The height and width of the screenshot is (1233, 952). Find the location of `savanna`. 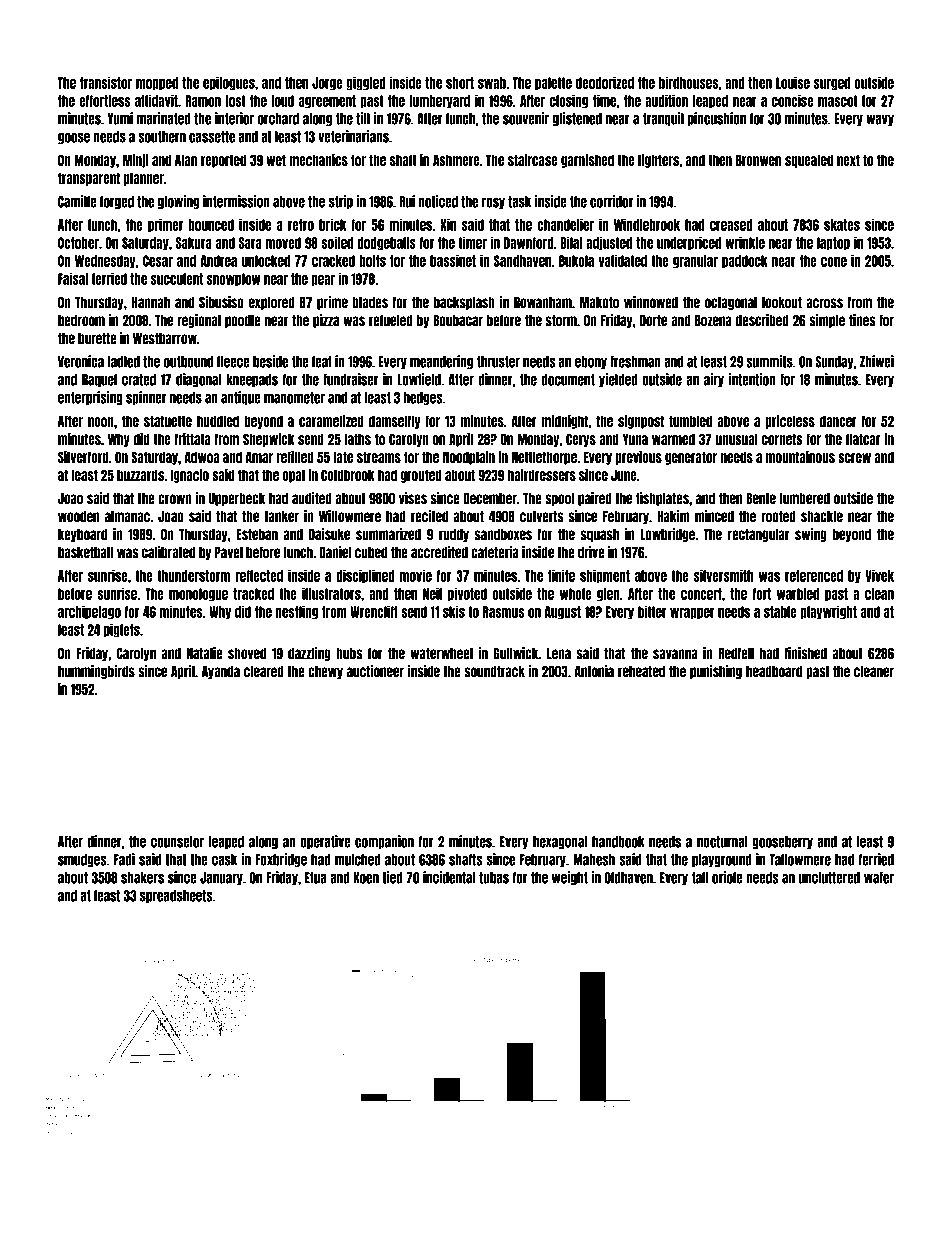

savanna is located at coordinates (675, 654).
